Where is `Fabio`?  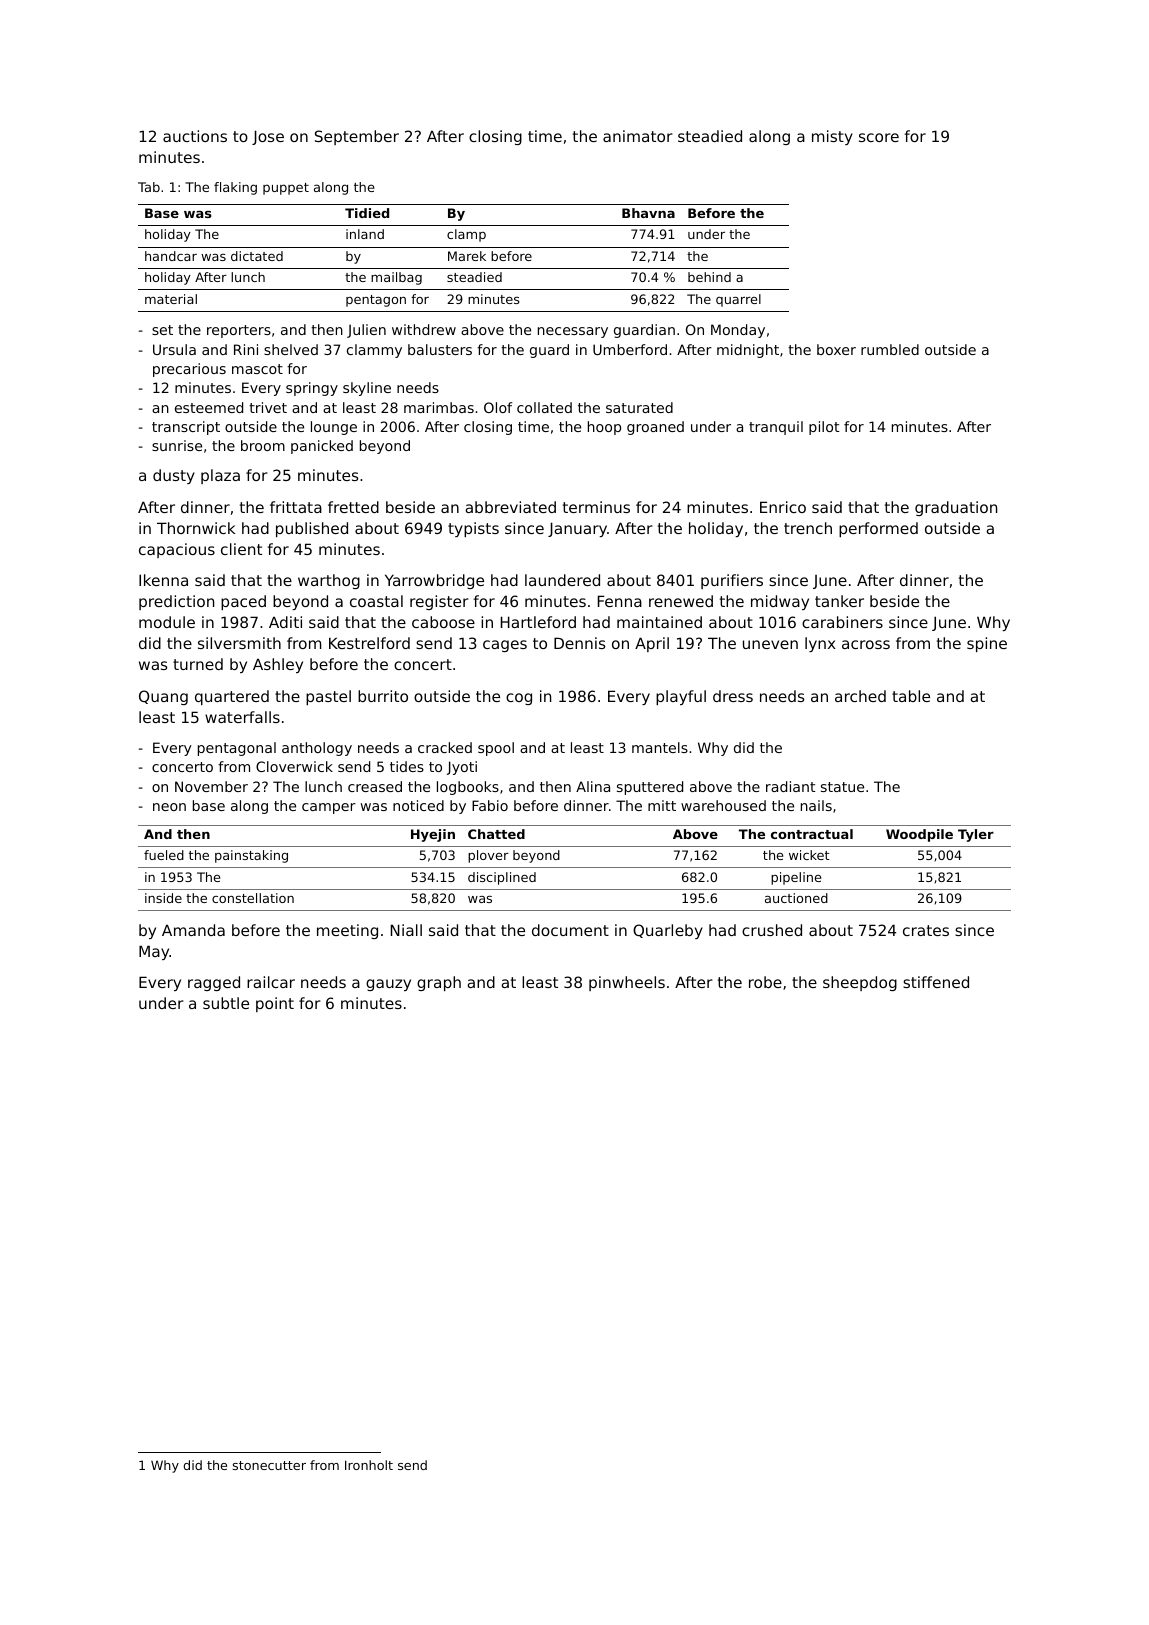
Fabio is located at coordinates (490, 805).
